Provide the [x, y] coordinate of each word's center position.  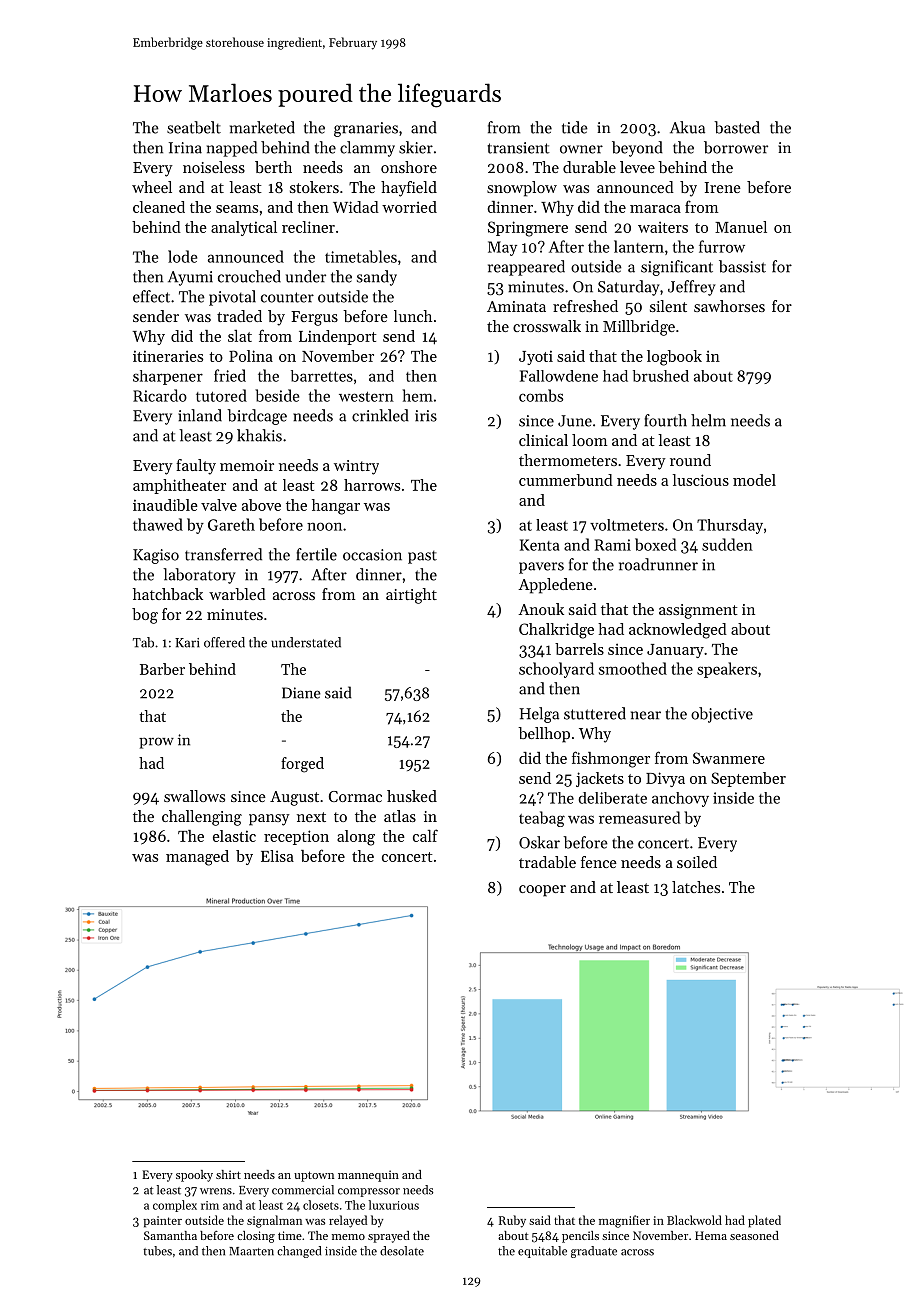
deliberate [612, 798]
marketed [262, 127]
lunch [413, 316]
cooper [542, 891]
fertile [316, 554]
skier [416, 147]
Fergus [314, 318]
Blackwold [694, 1220]
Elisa [277, 856]
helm [708, 420]
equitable [542, 1252]
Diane [301, 693]
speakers [727, 670]
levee [637, 167]
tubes [157, 1251]
